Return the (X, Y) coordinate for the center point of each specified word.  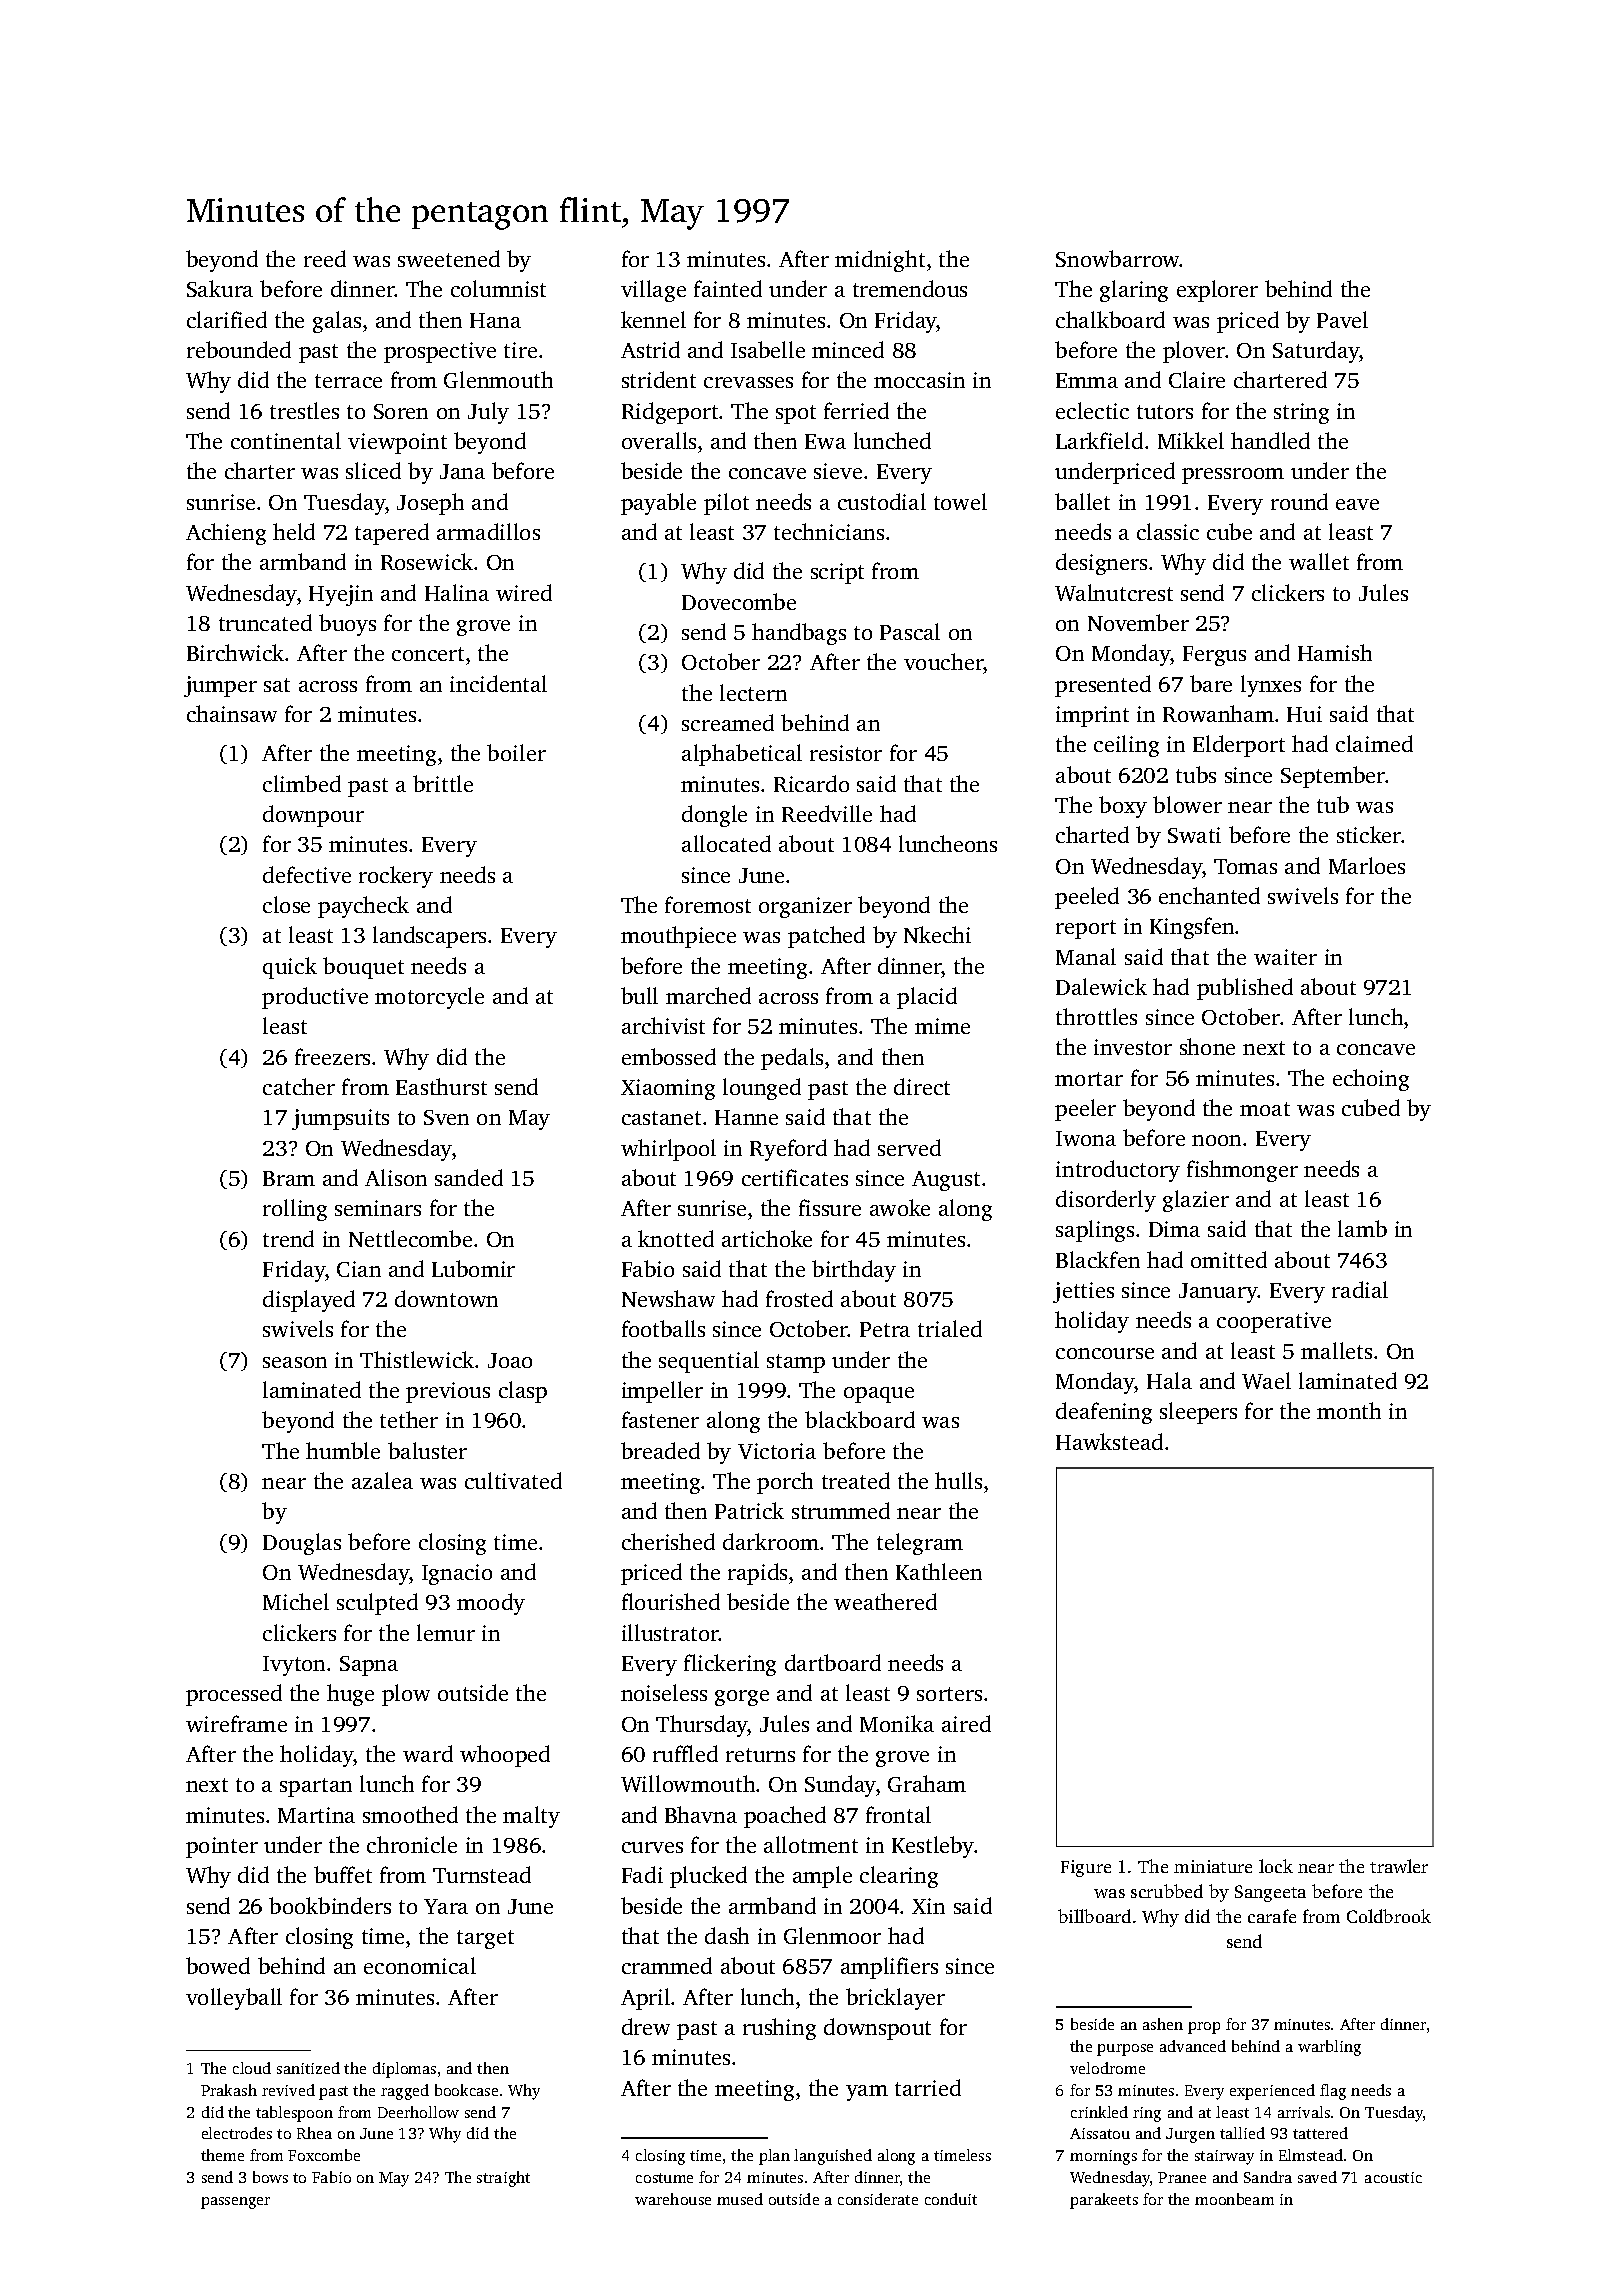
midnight (880, 261)
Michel (296, 1601)
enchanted (1209, 895)
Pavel (1342, 319)
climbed (302, 783)
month (1349, 1410)
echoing (1371, 1080)
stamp (796, 1363)
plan (774, 2157)
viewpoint (397, 443)
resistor (846, 753)
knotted (676, 1238)
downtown (446, 1298)
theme (222, 2155)
